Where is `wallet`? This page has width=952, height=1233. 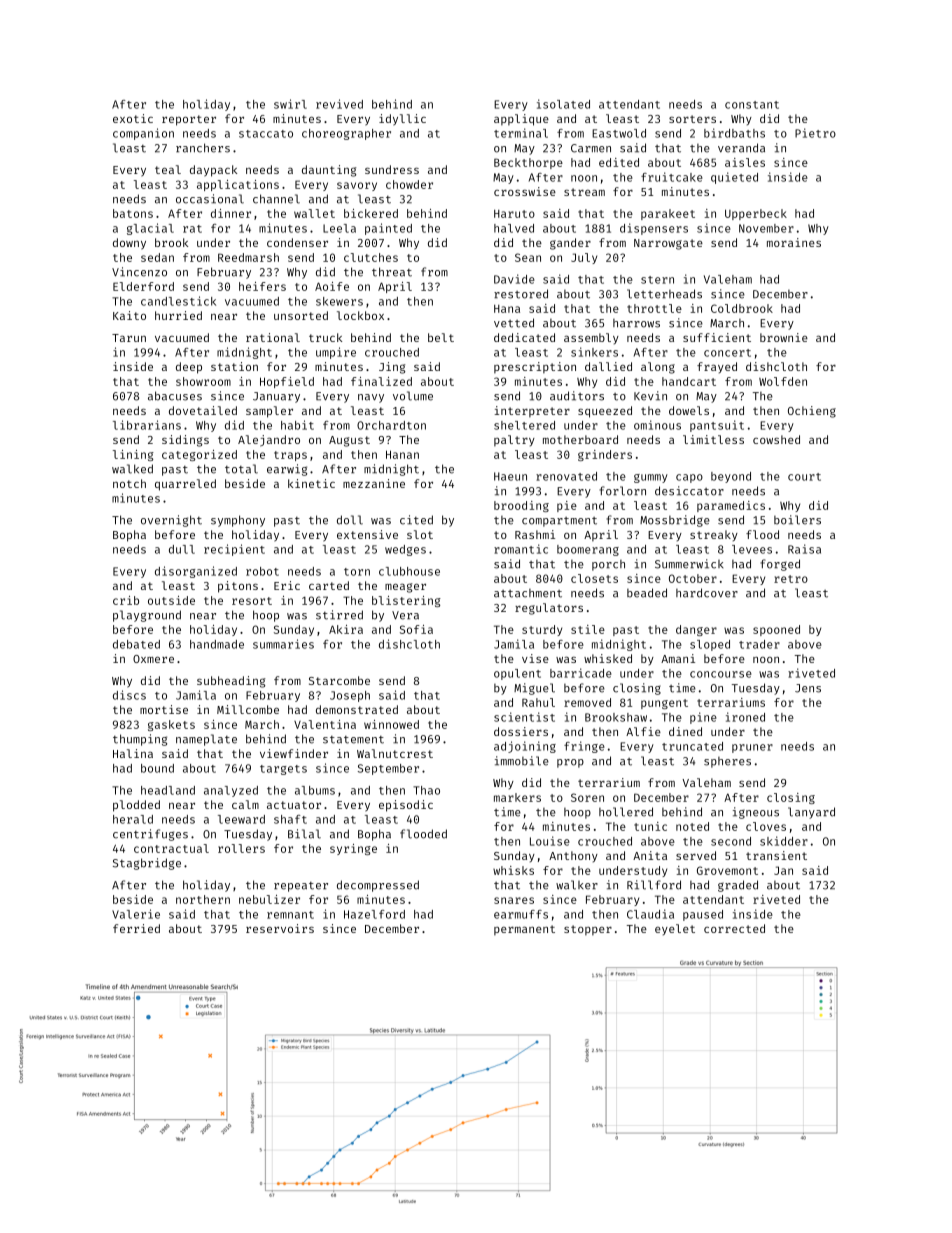 wallet is located at coordinates (314, 213).
